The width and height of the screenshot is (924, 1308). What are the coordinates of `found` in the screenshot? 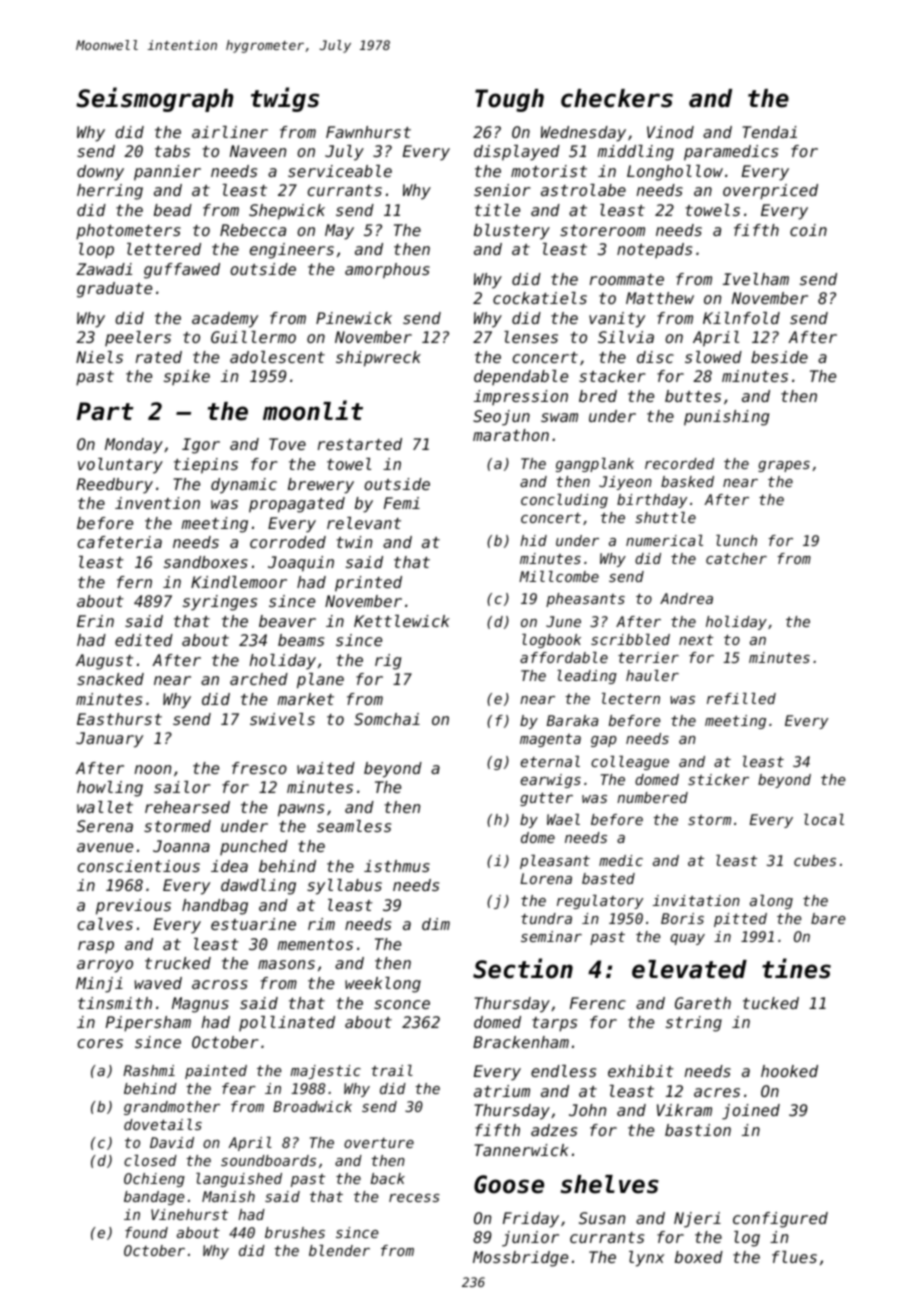 It's located at (146, 1232).
